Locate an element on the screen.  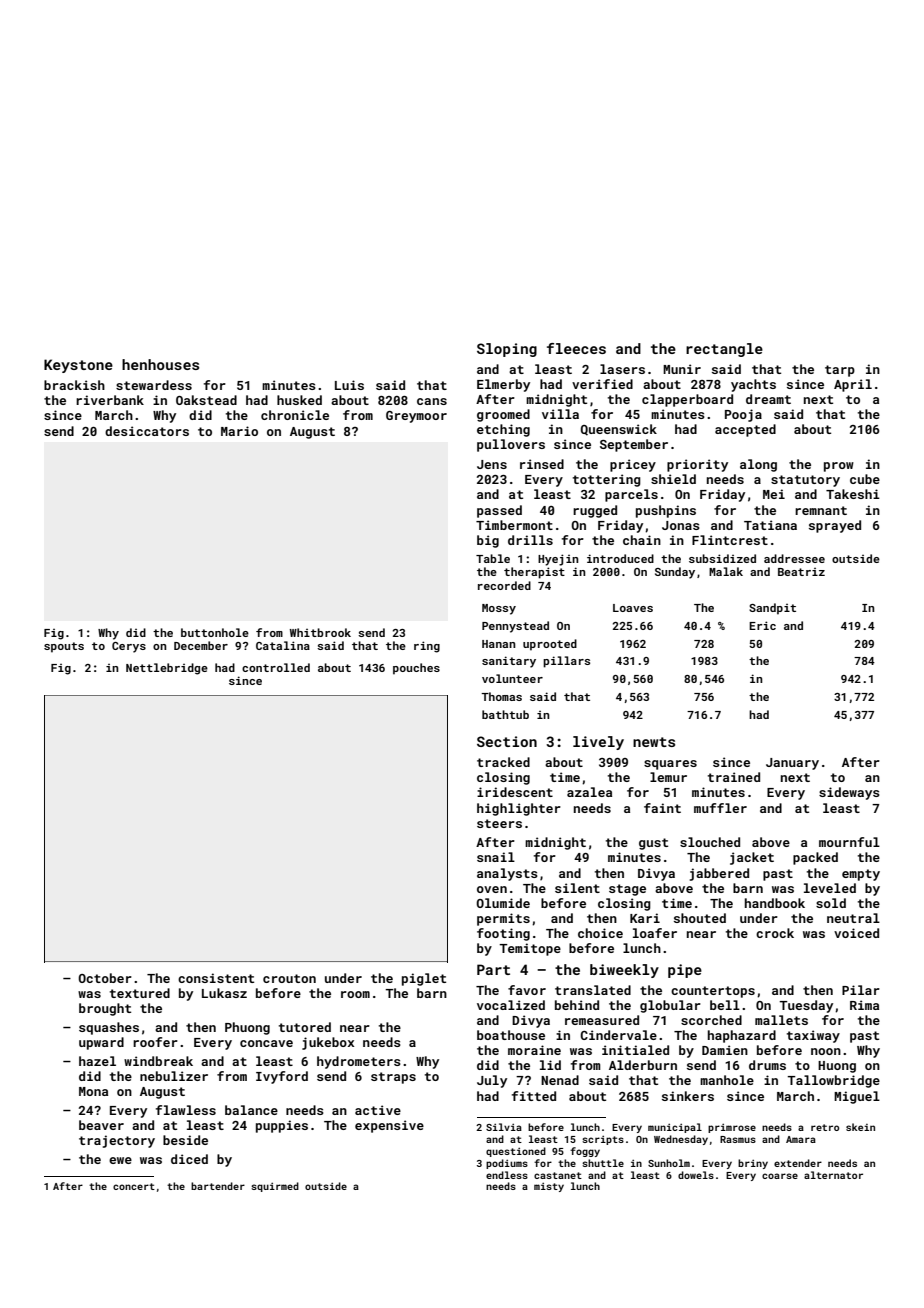
beside is located at coordinates (185, 1140).
